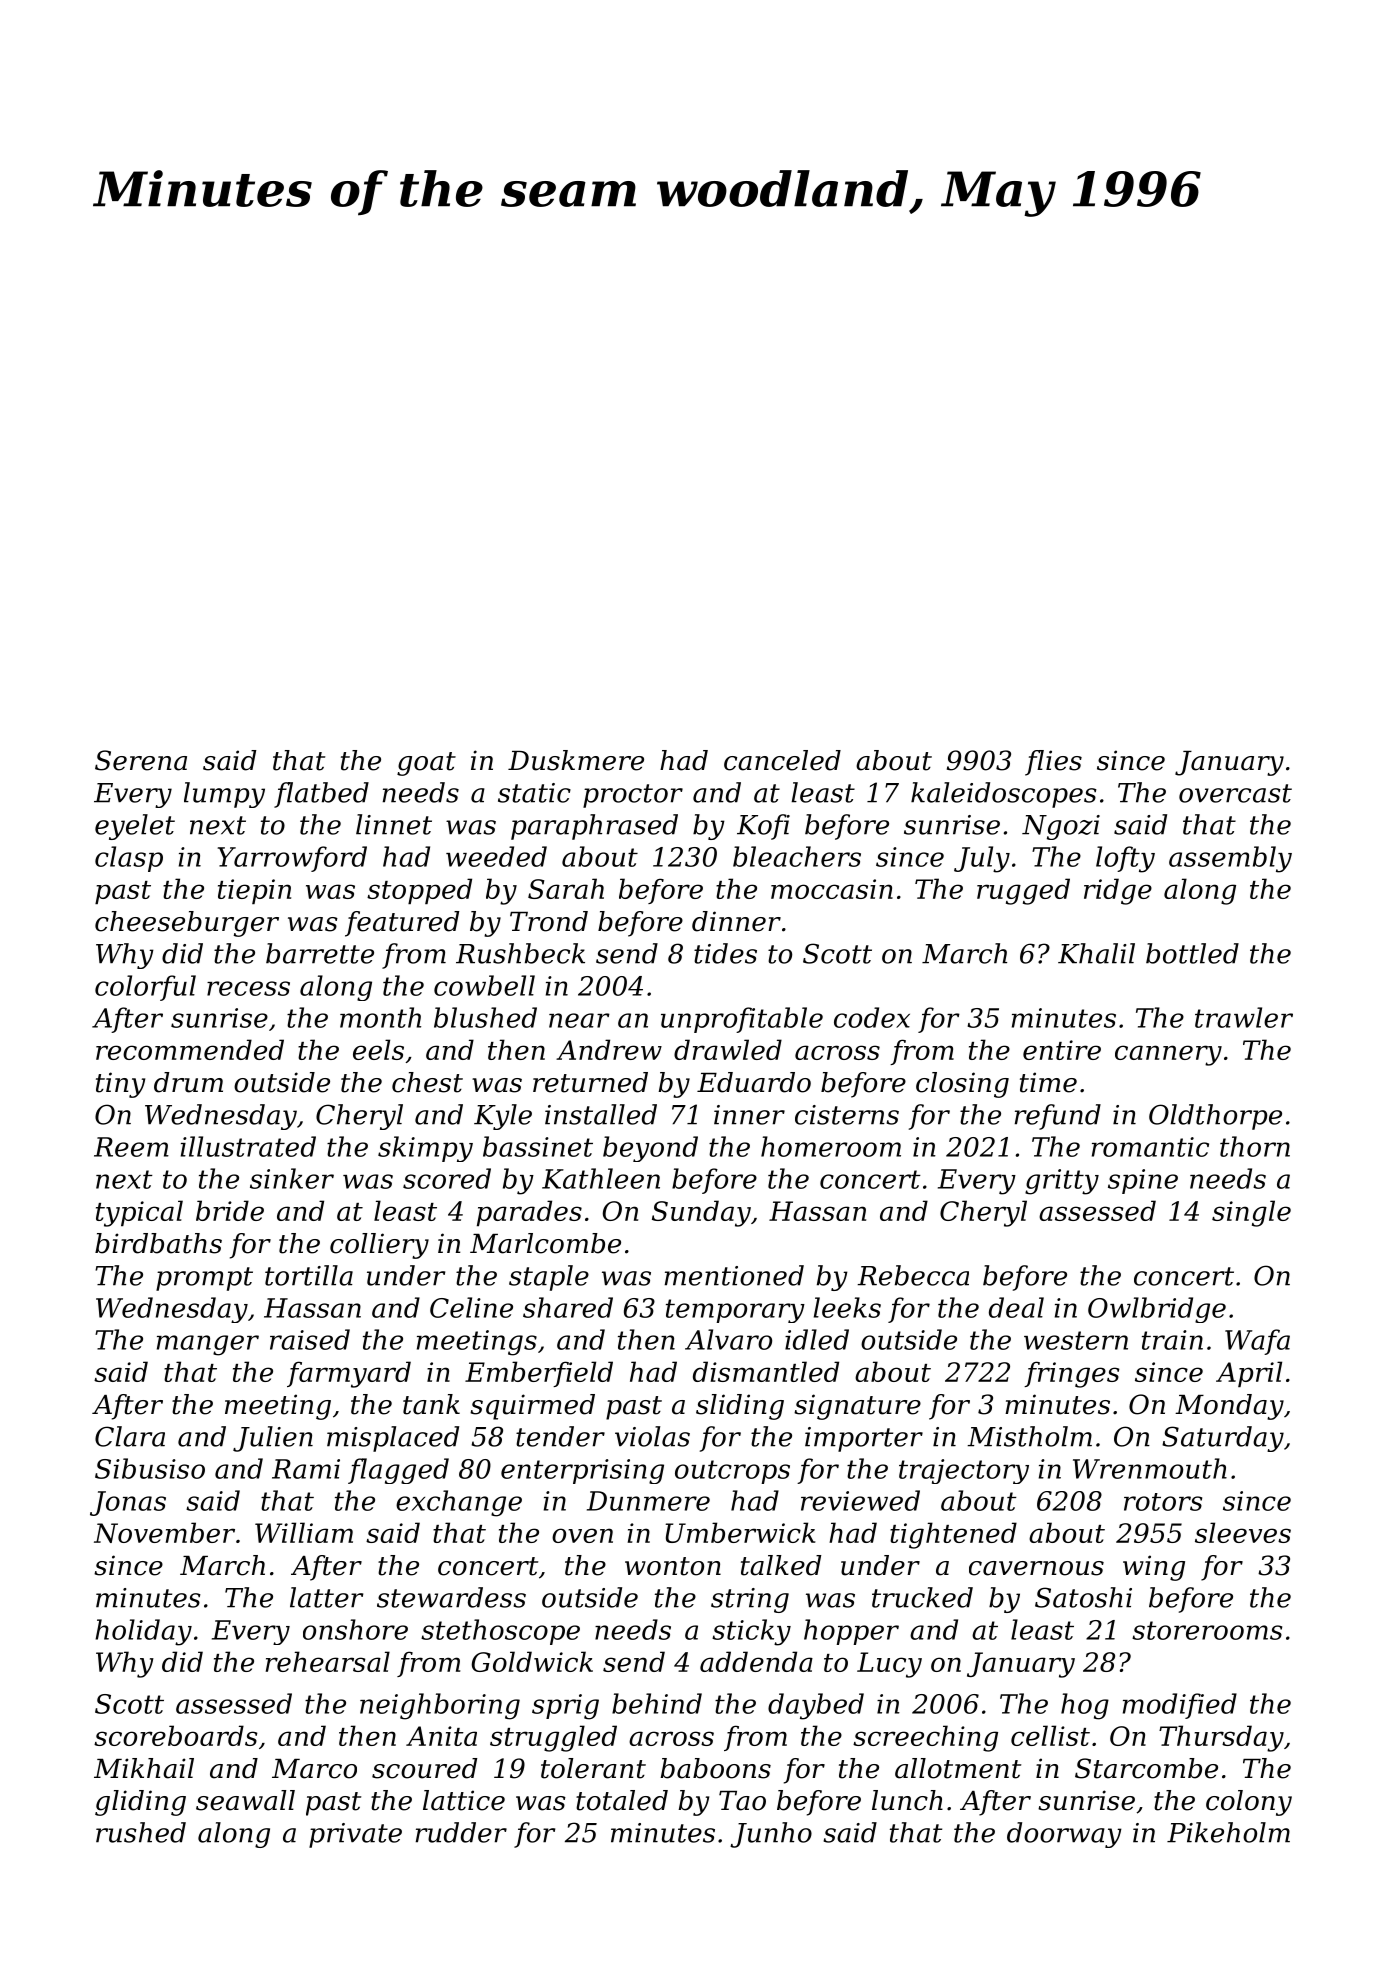 Image resolution: width=1386 pixels, height=1969 pixels. Describe the element at coordinates (355, 1835) in the image. I see `private` at that location.
